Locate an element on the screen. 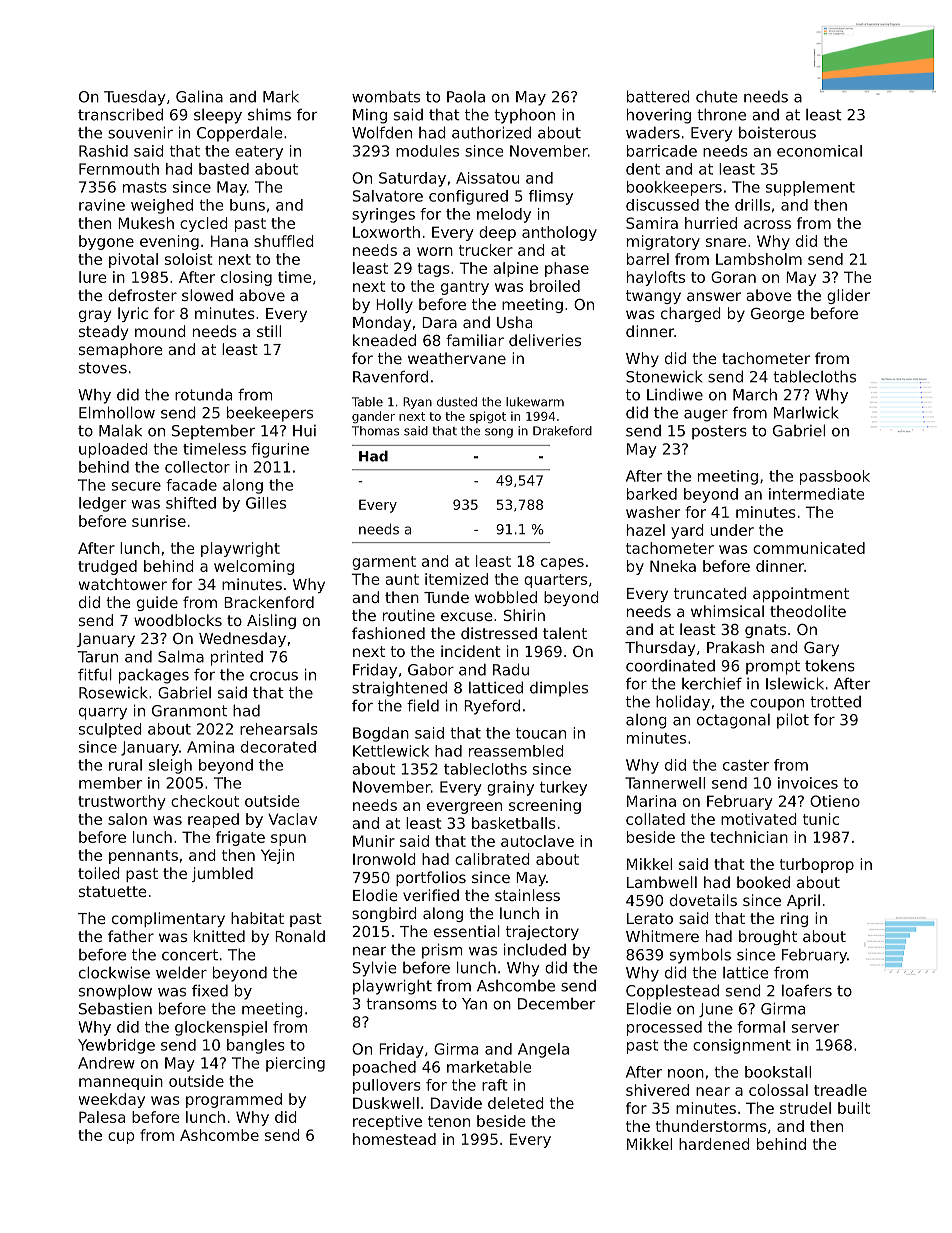 The image size is (952, 1233). buns is located at coordinates (247, 205).
